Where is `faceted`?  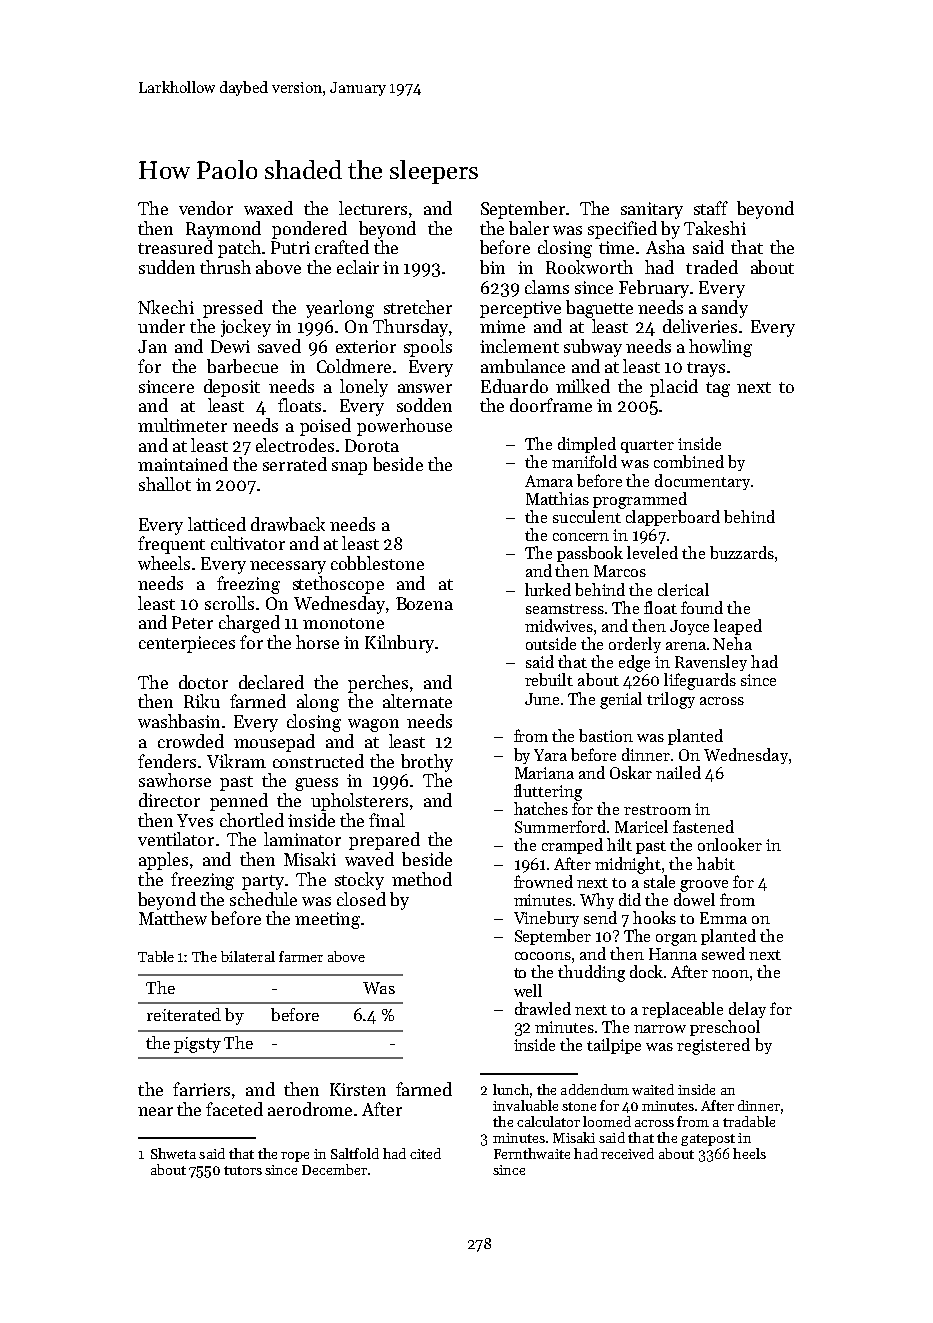
faceted is located at coordinates (234, 1109).
